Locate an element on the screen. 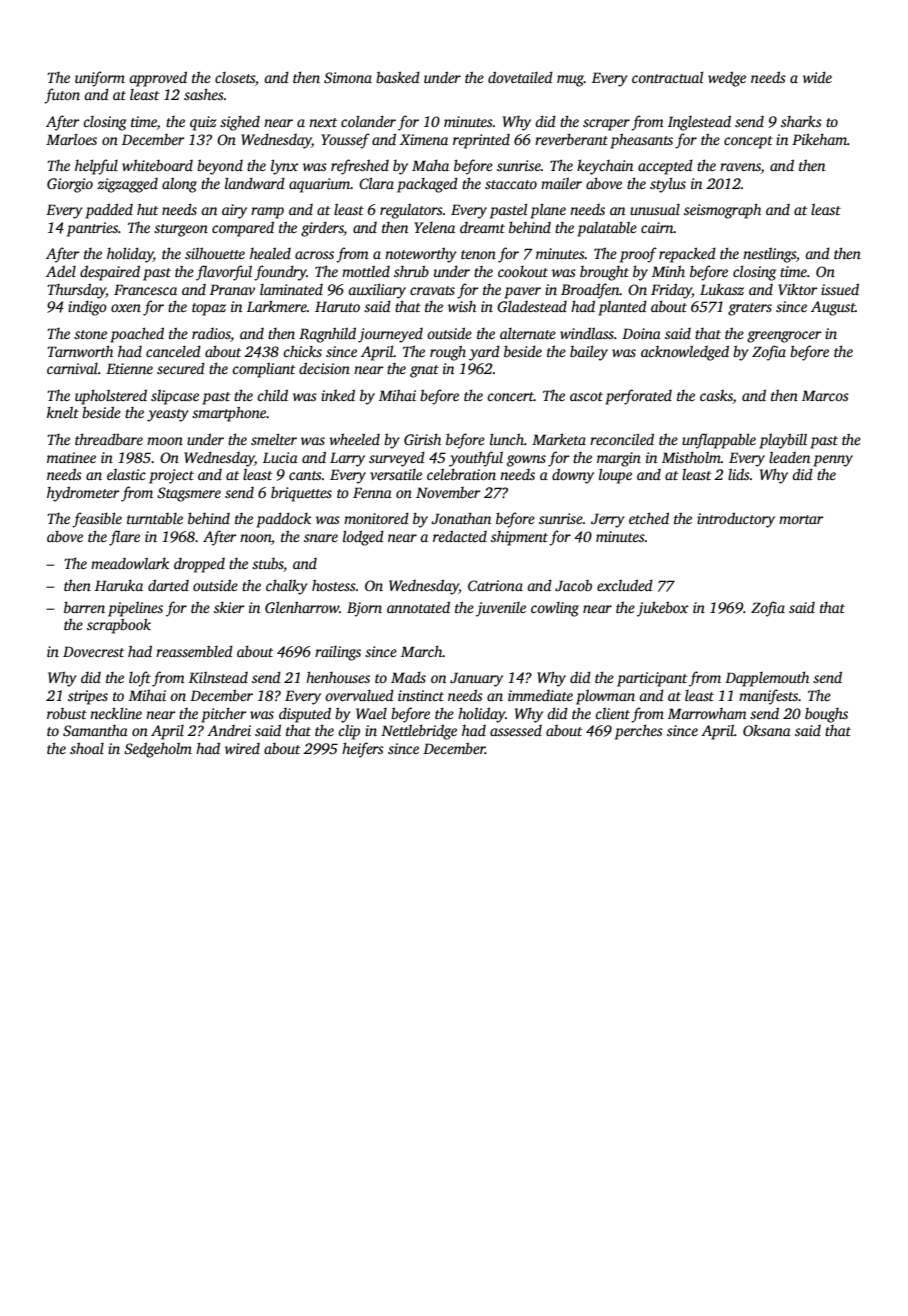 This screenshot has width=908, height=1316. basked is located at coordinates (398, 77).
